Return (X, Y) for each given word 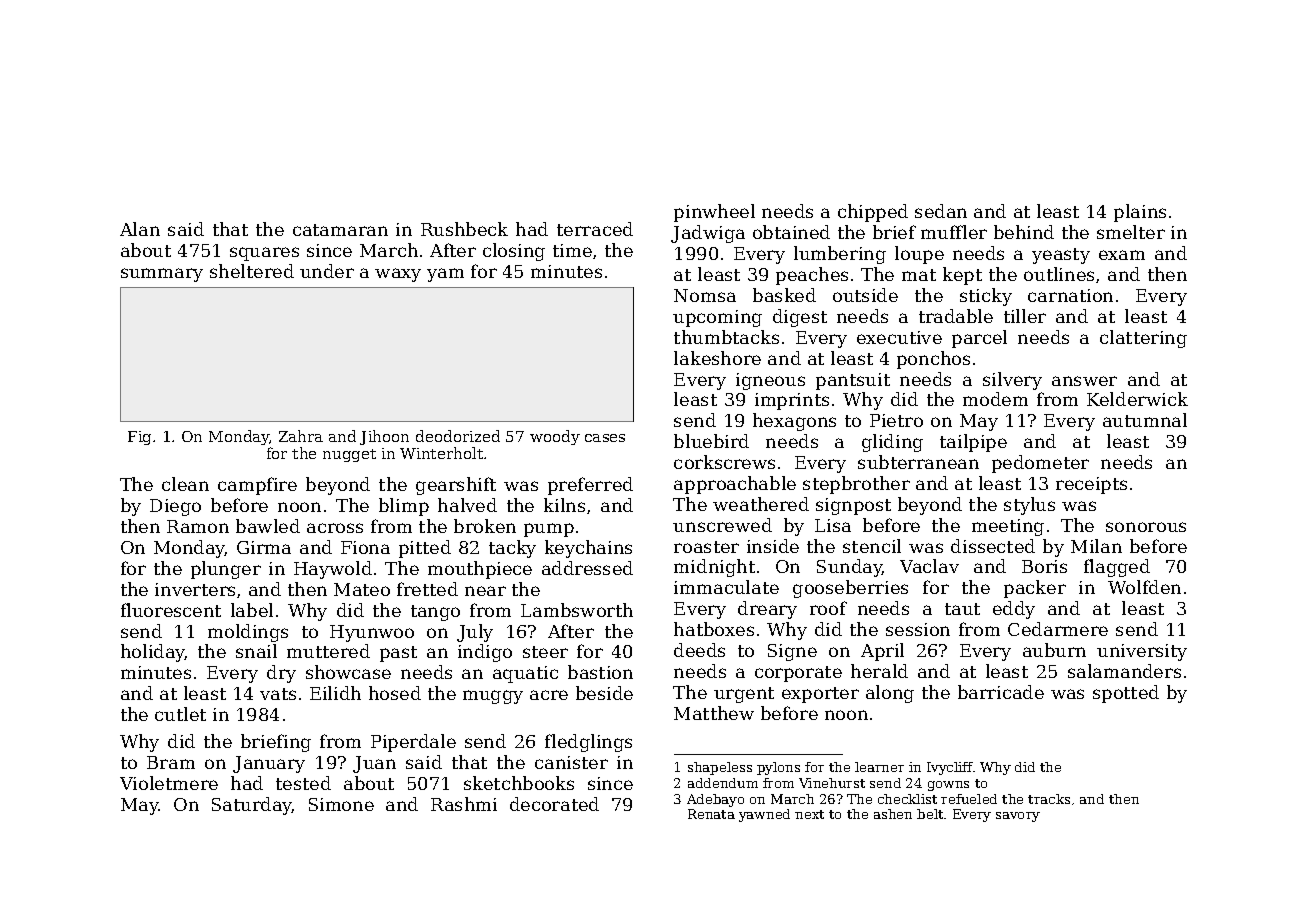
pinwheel (714, 213)
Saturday (252, 806)
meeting (1008, 527)
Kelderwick (1137, 399)
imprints (792, 401)
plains (1140, 213)
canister (571, 762)
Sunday (849, 568)
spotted (1126, 694)
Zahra (301, 436)
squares (264, 254)
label (252, 610)
